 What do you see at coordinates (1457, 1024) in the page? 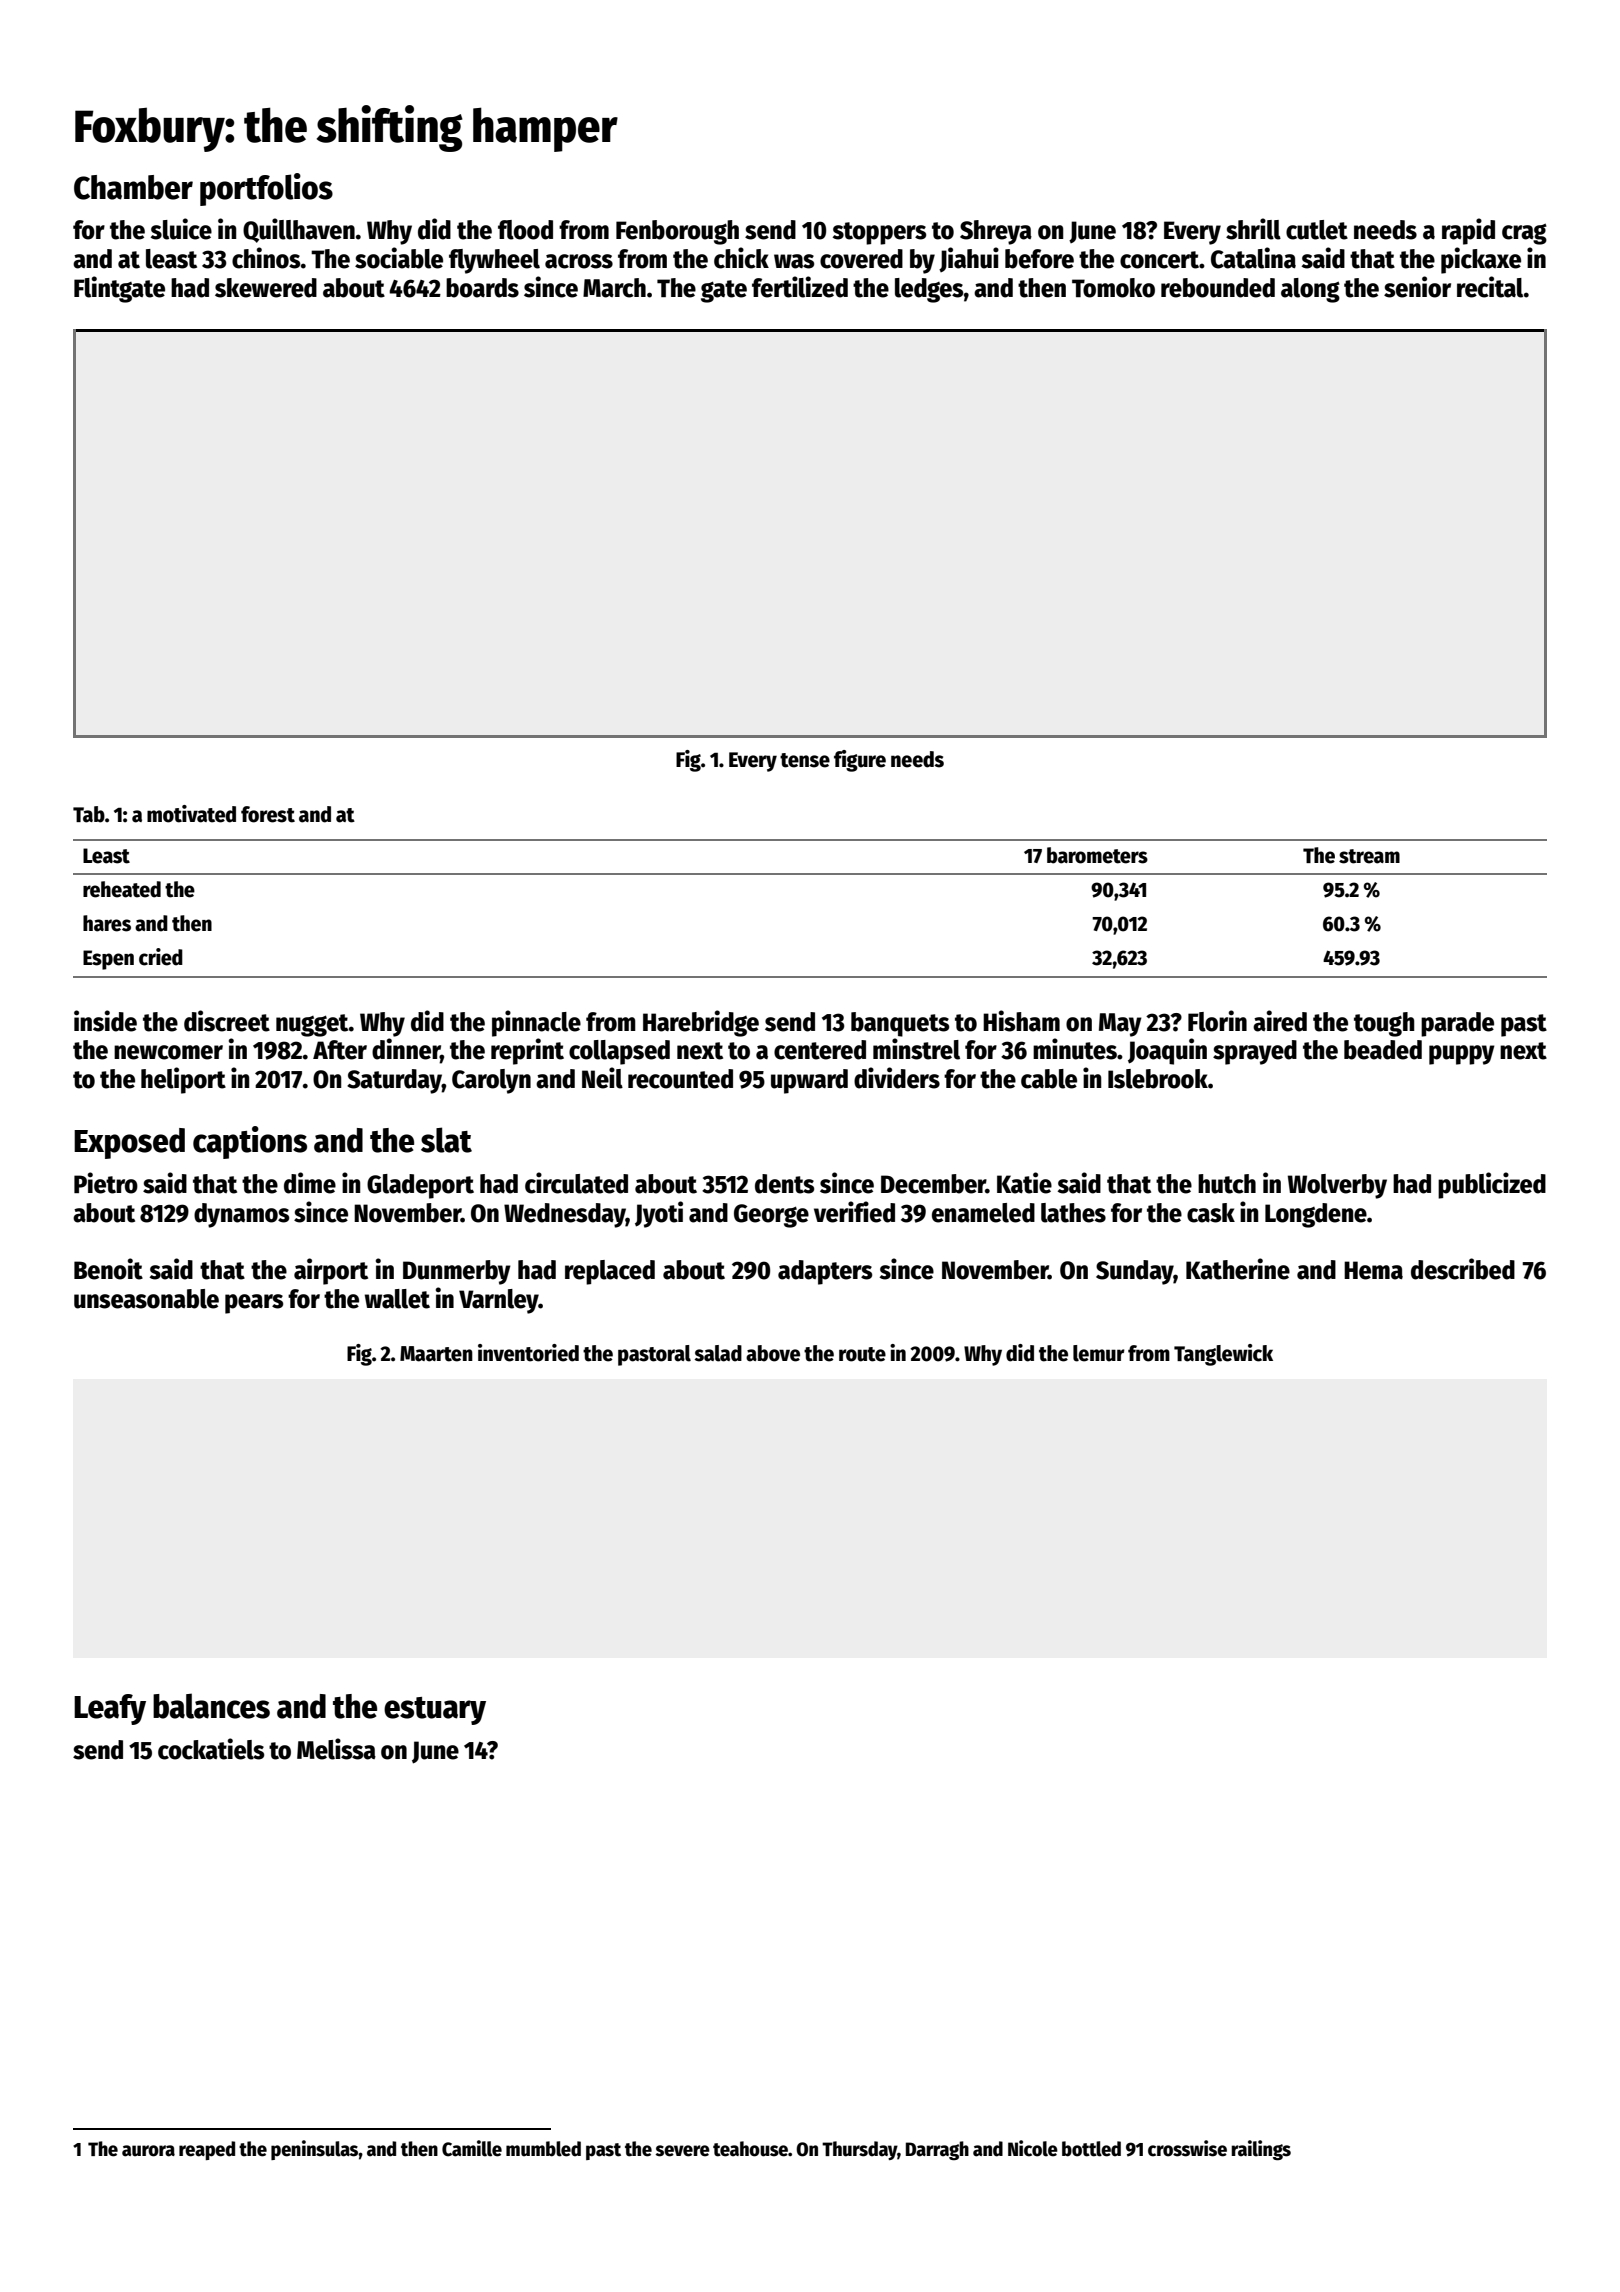
I see `parade` at bounding box center [1457, 1024].
